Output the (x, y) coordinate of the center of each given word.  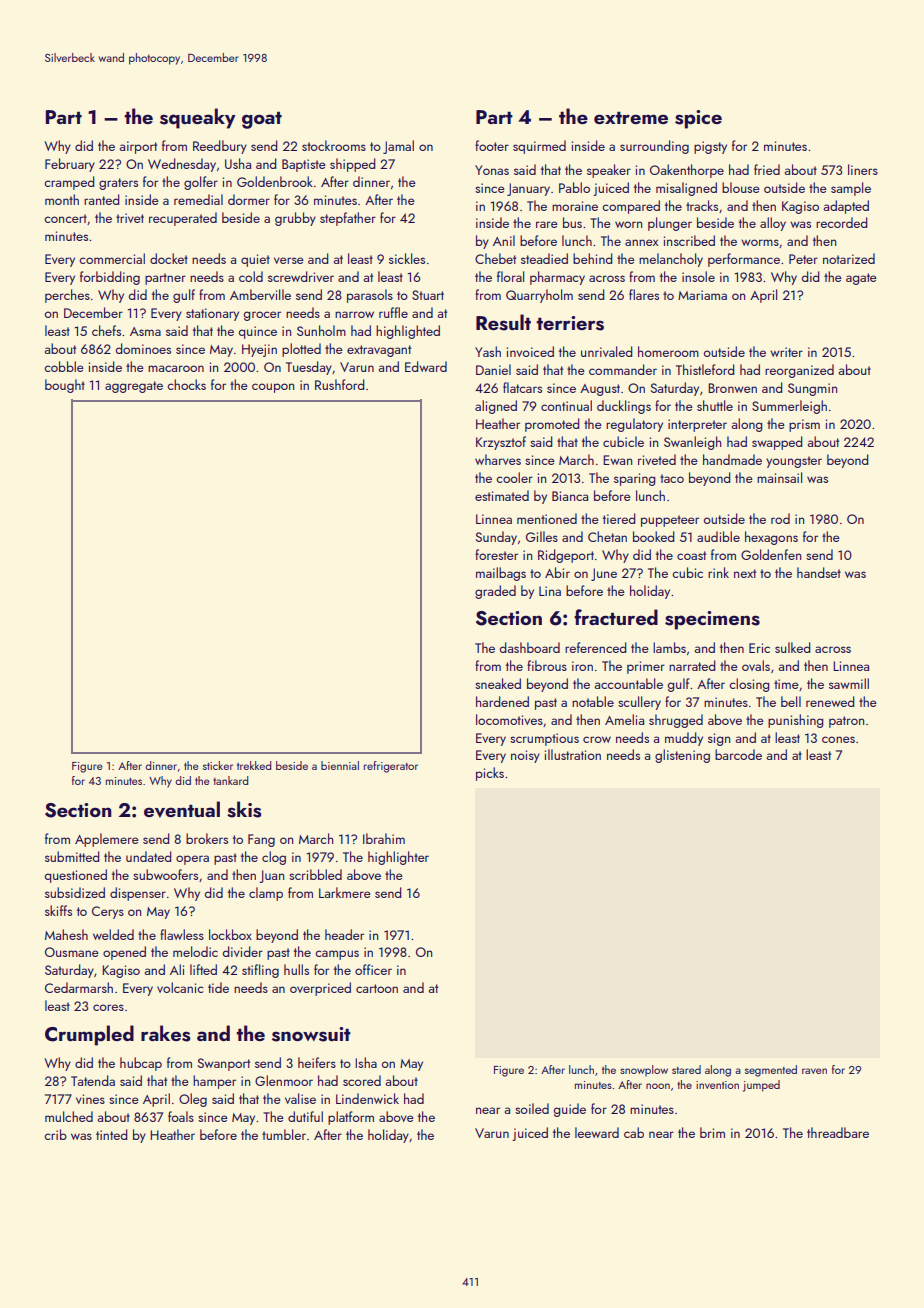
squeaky (198, 118)
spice (698, 119)
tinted (112, 1134)
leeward (597, 1132)
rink (718, 572)
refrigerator (391, 767)
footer (492, 145)
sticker (218, 765)
